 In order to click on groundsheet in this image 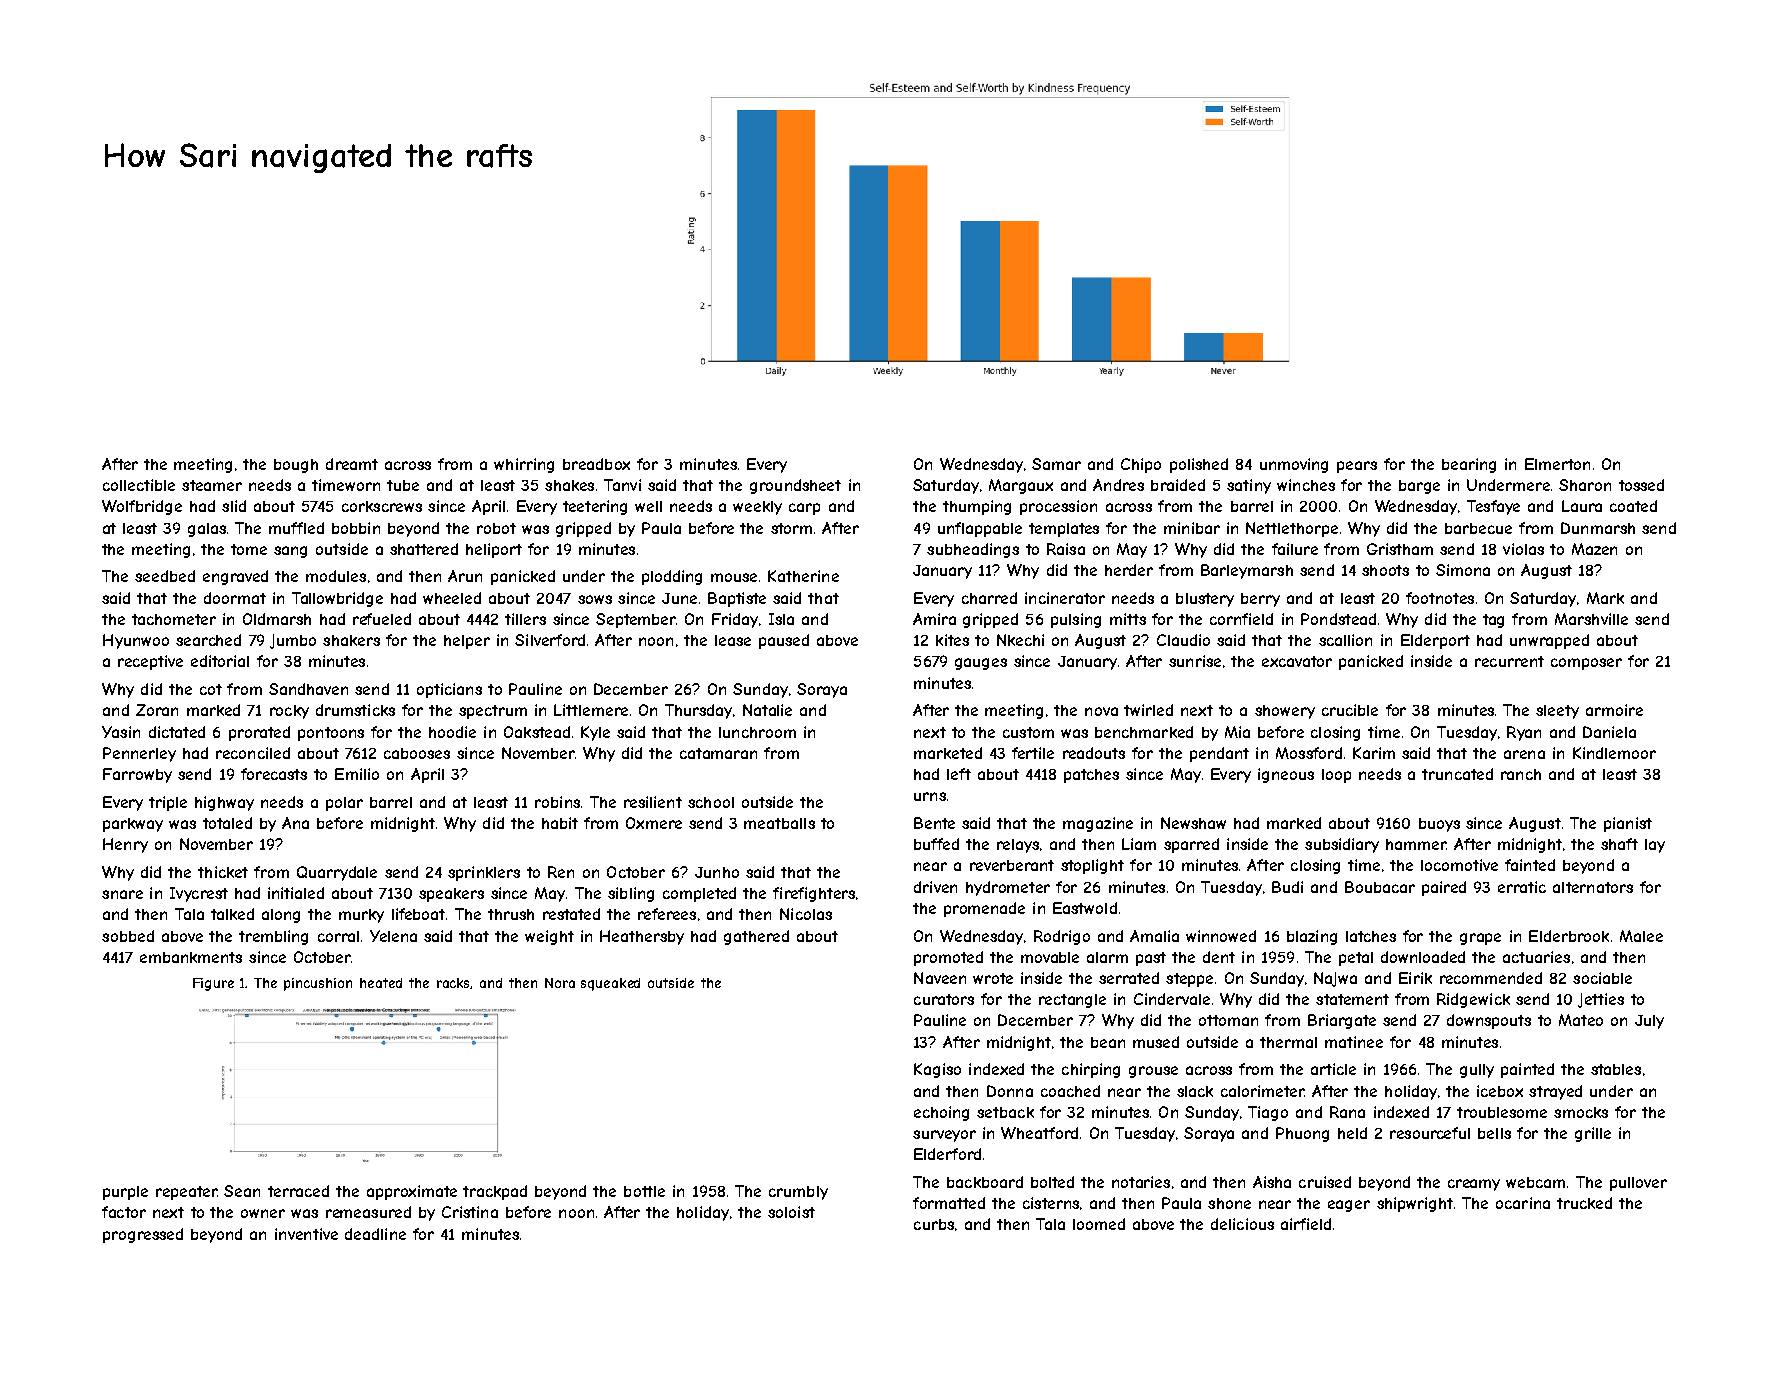, I will do `click(795, 486)`.
